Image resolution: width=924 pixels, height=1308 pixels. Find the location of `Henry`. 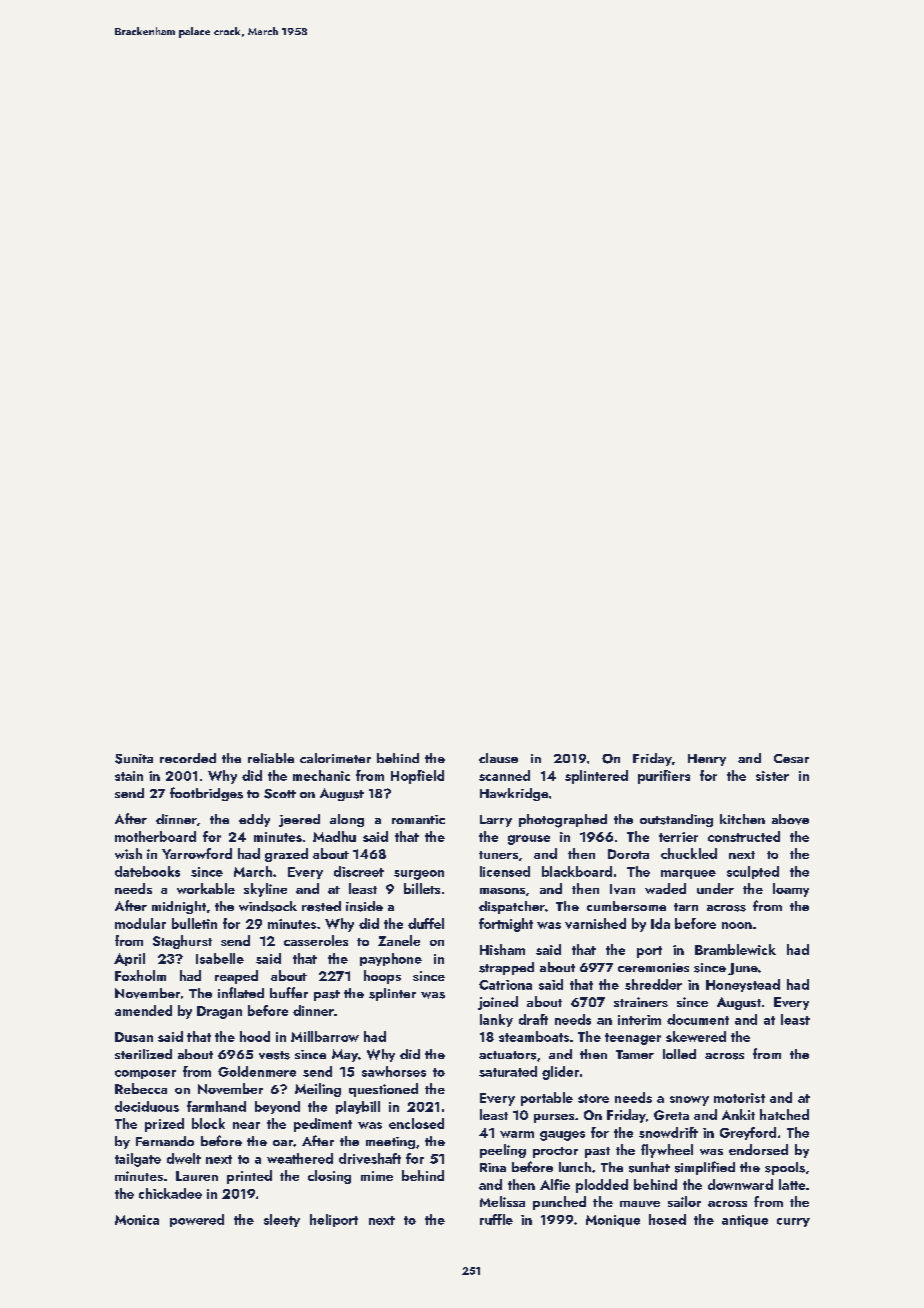

Henry is located at coordinates (707, 760).
